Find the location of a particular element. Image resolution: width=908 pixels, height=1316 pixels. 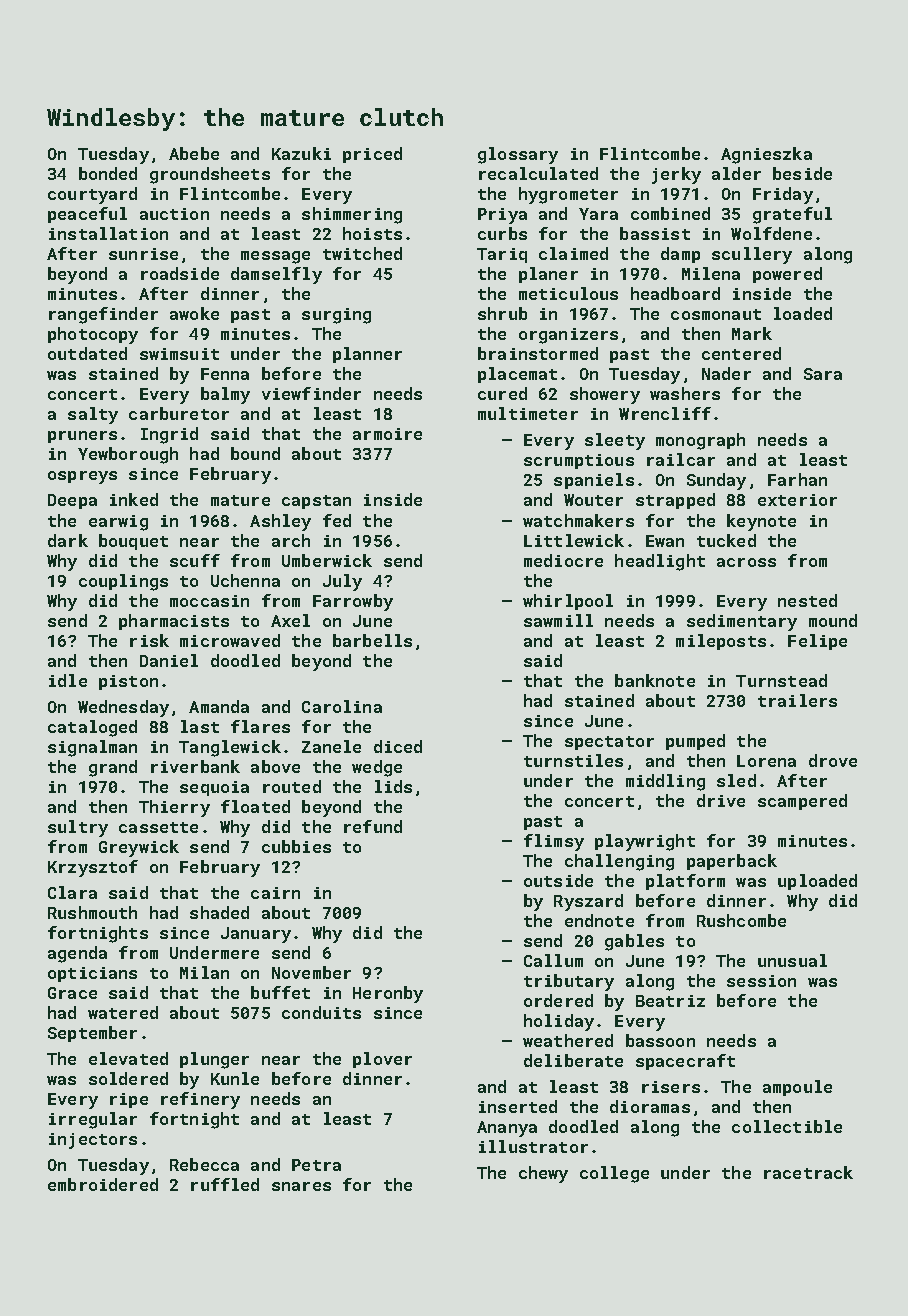

barbells is located at coordinates (372, 640).
